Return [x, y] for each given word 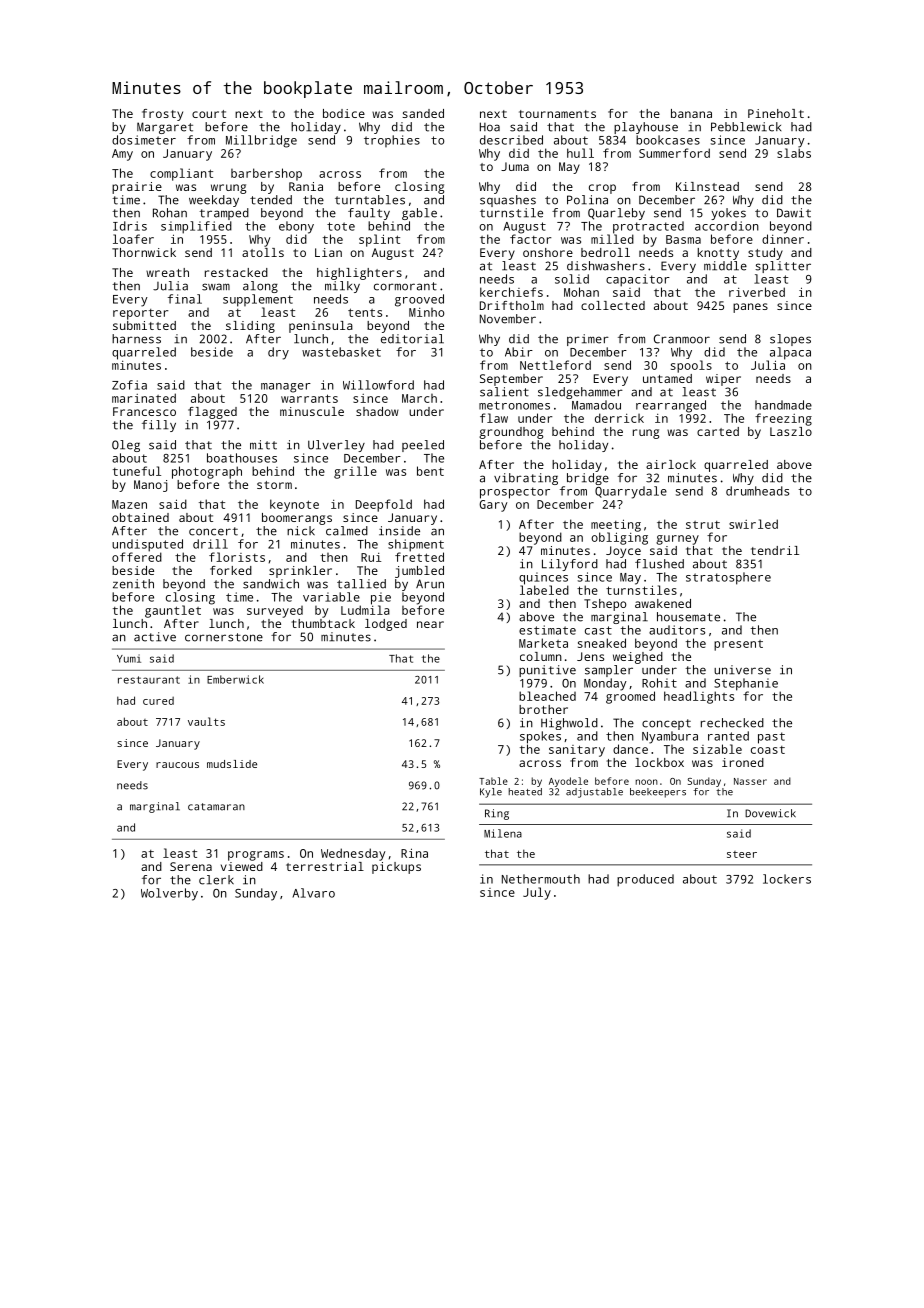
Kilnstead [707, 186]
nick [301, 531]
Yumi [129, 658]
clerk [216, 880]
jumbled [419, 572]
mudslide [232, 764]
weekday [214, 201]
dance [630, 749]
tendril [775, 550]
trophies [392, 141]
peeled [423, 446]
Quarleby [616, 214]
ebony [296, 227]
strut [703, 525]
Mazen [129, 504]
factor [530, 239]
